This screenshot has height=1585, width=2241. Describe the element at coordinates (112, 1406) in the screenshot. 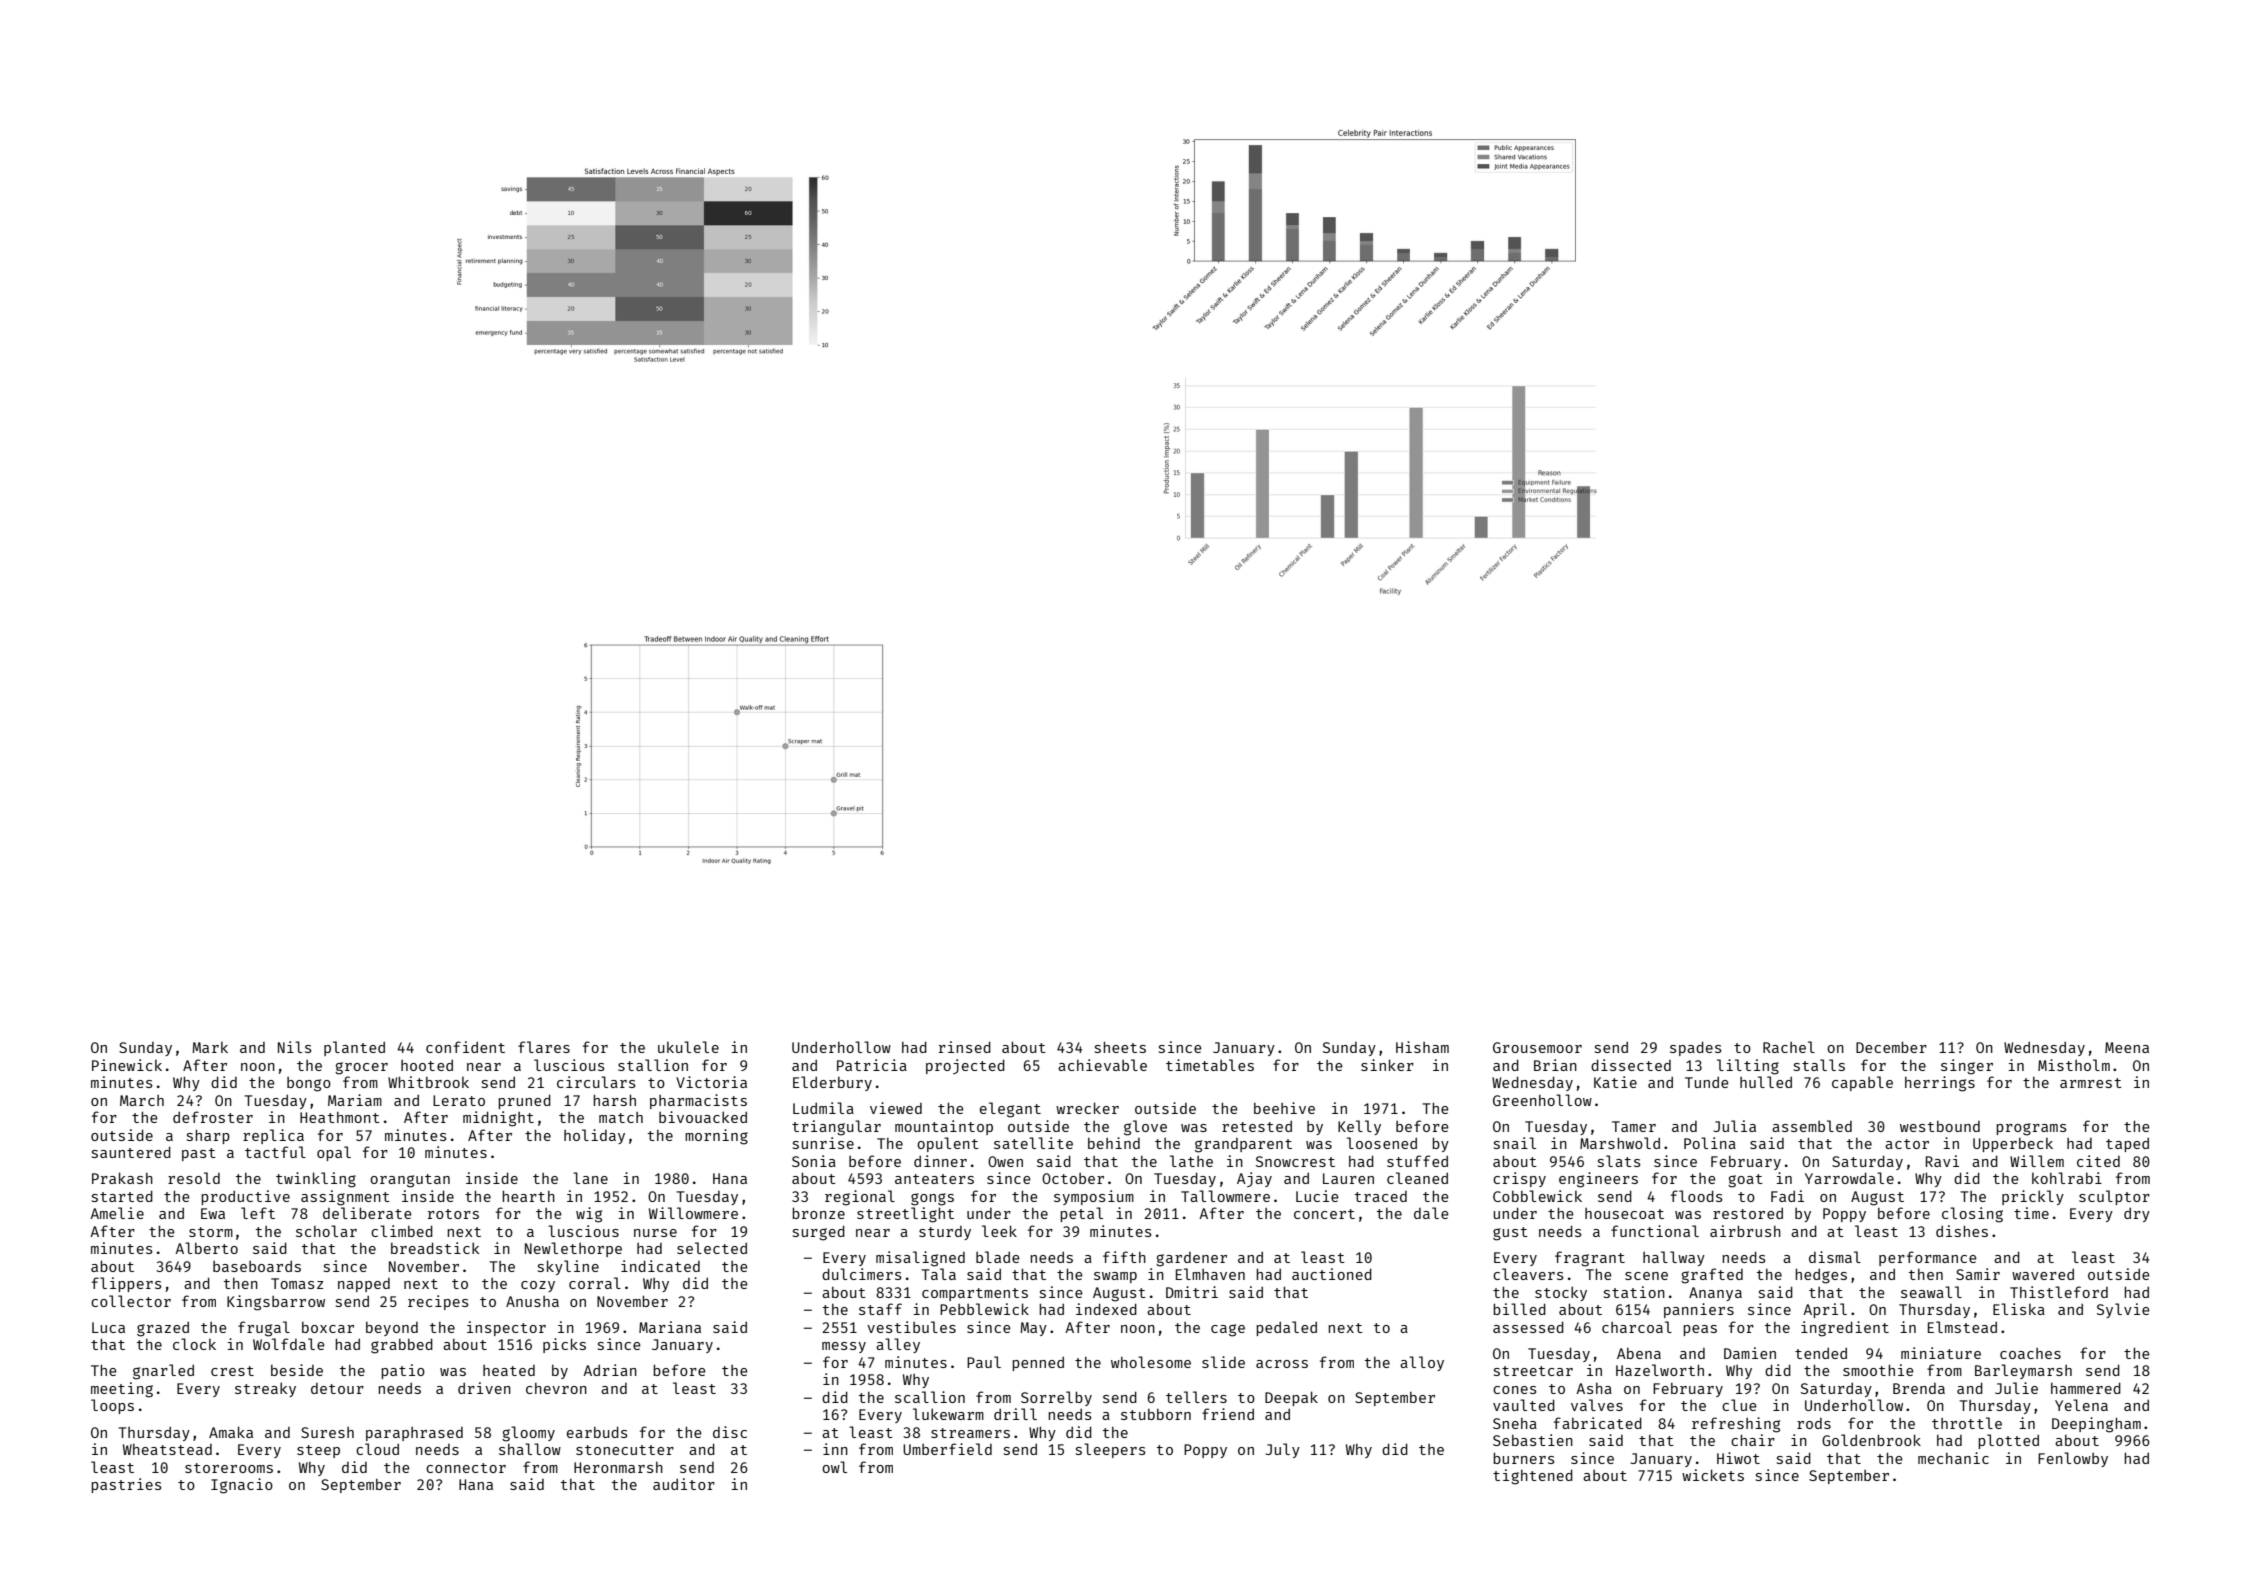

I see `loops` at that location.
